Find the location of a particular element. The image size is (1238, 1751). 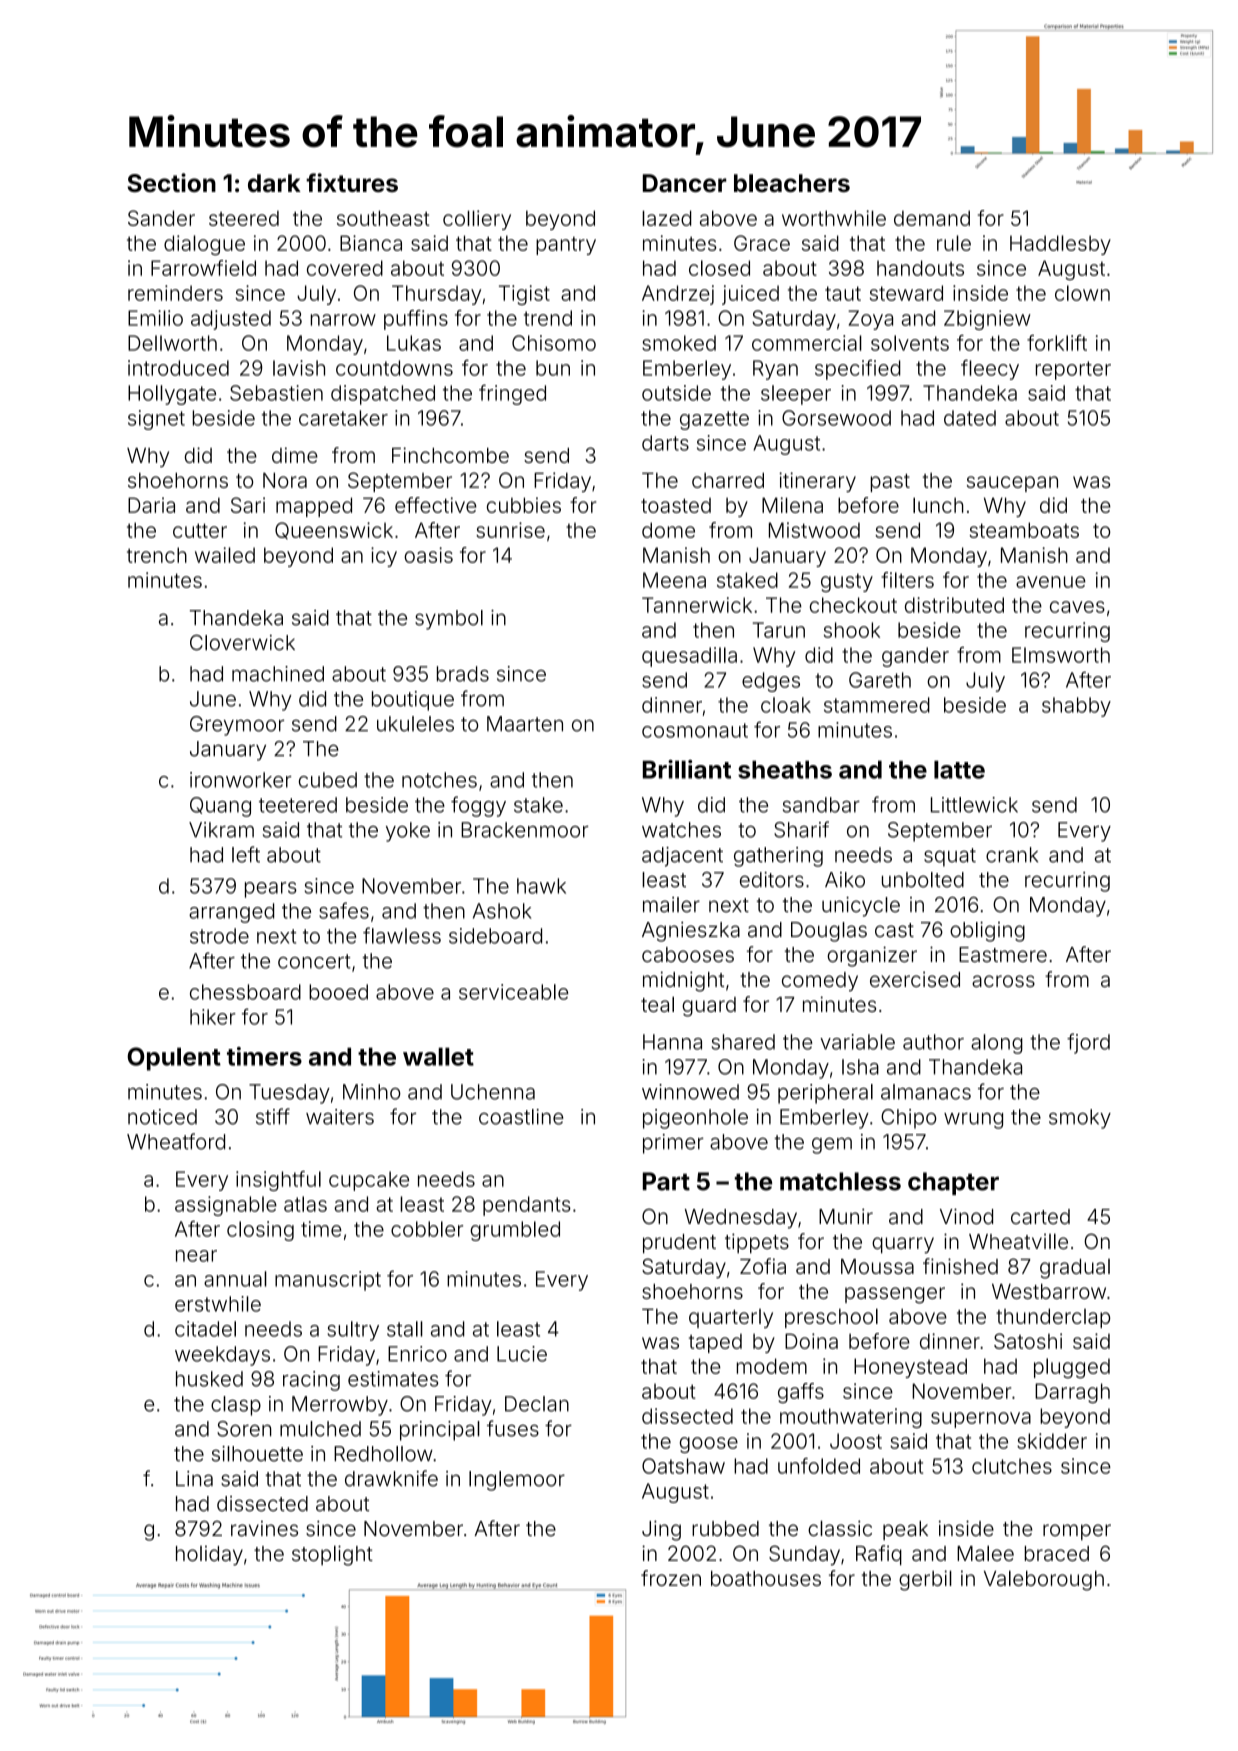

holiday is located at coordinates (209, 1556).
